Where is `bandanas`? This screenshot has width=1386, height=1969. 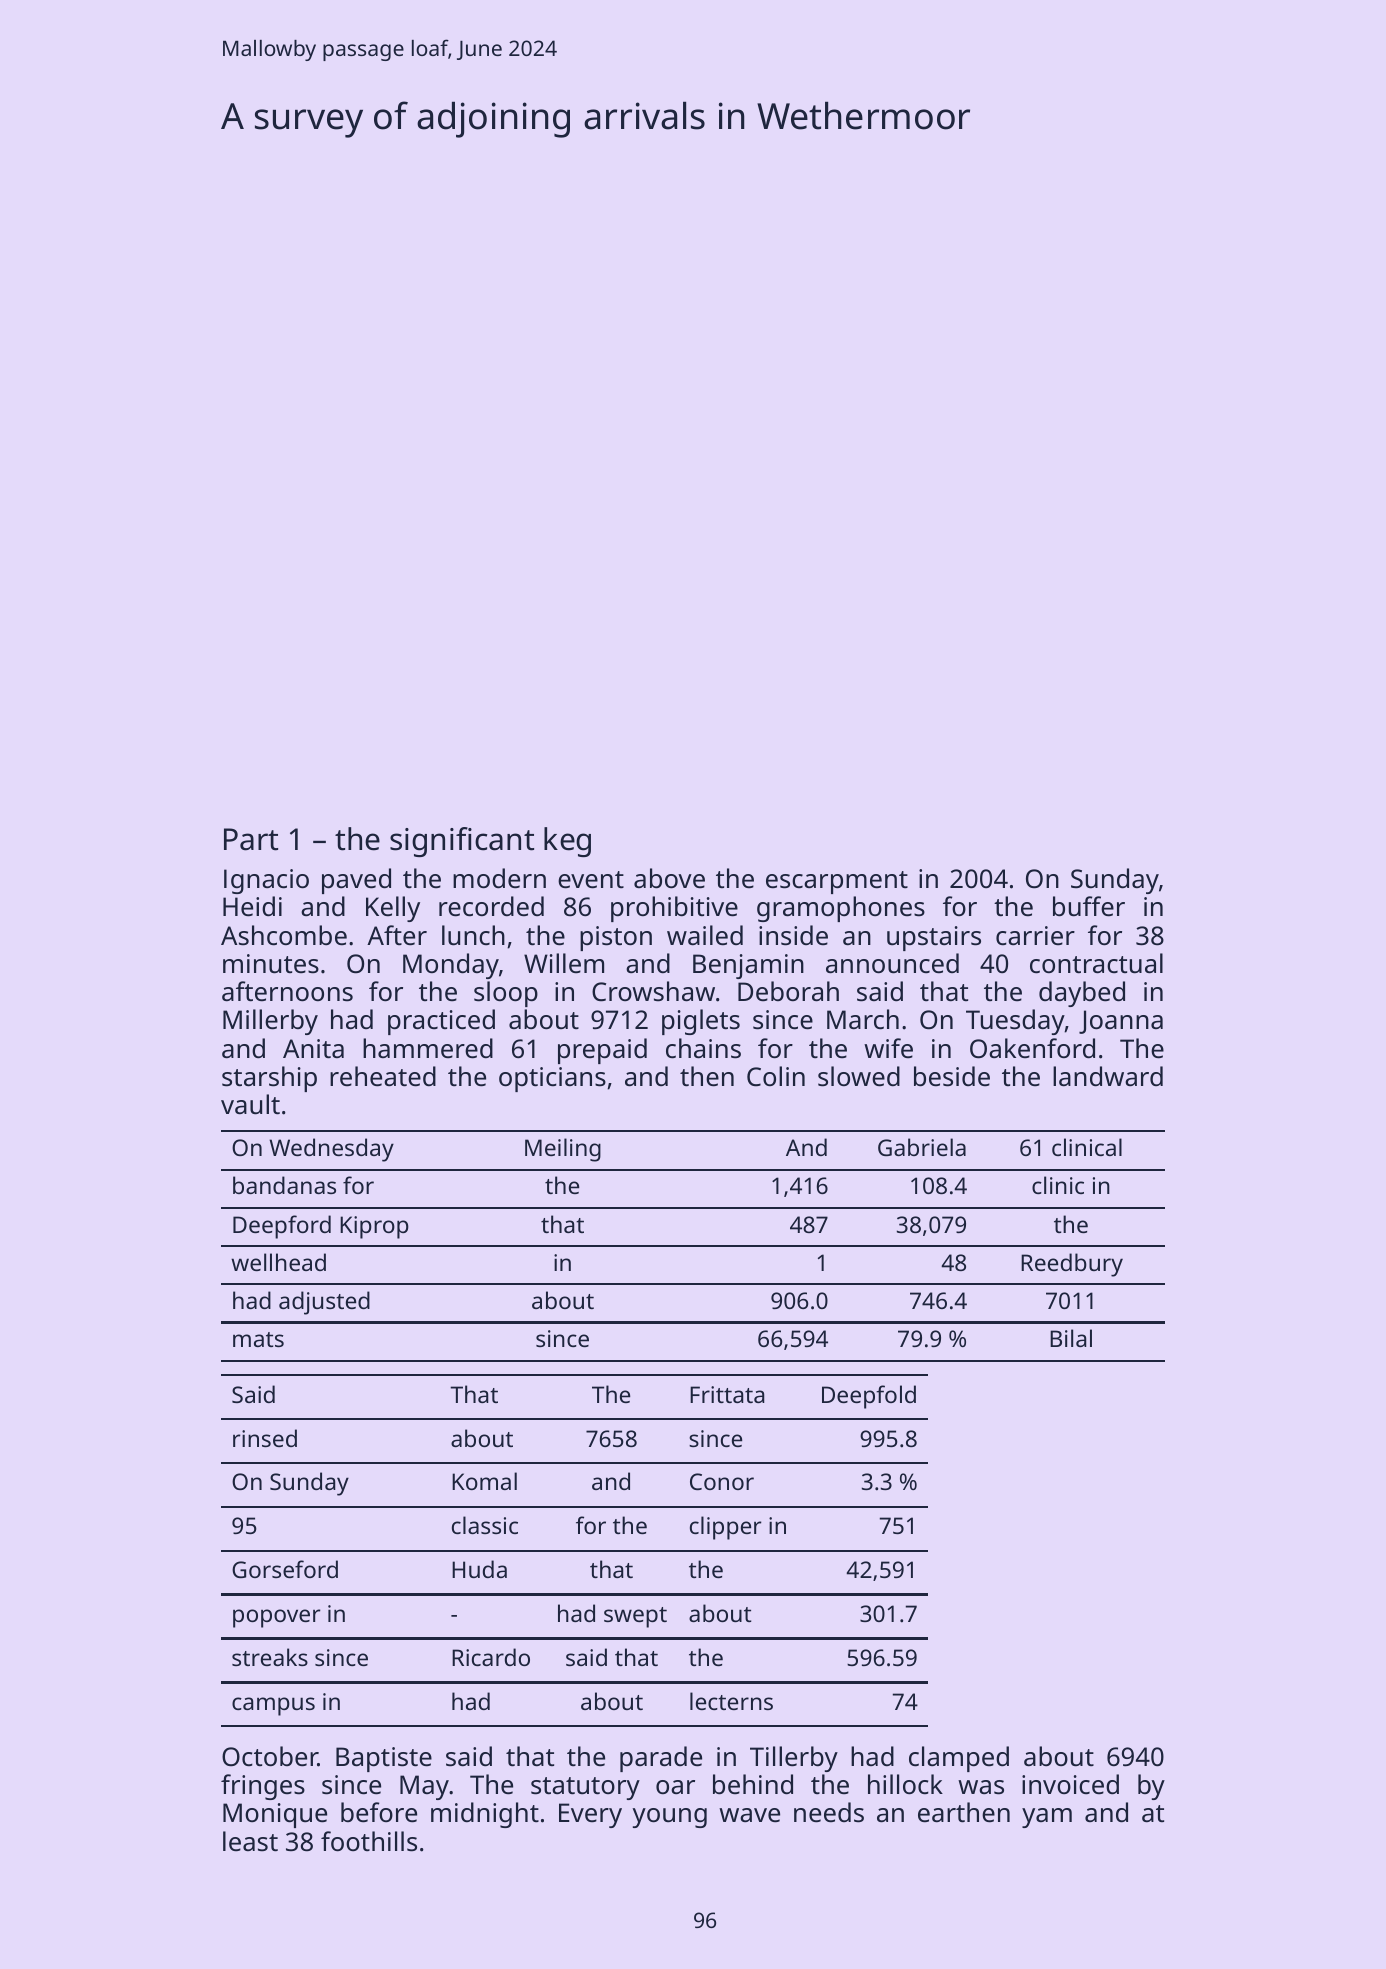 bandanas is located at coordinates (284, 1185).
